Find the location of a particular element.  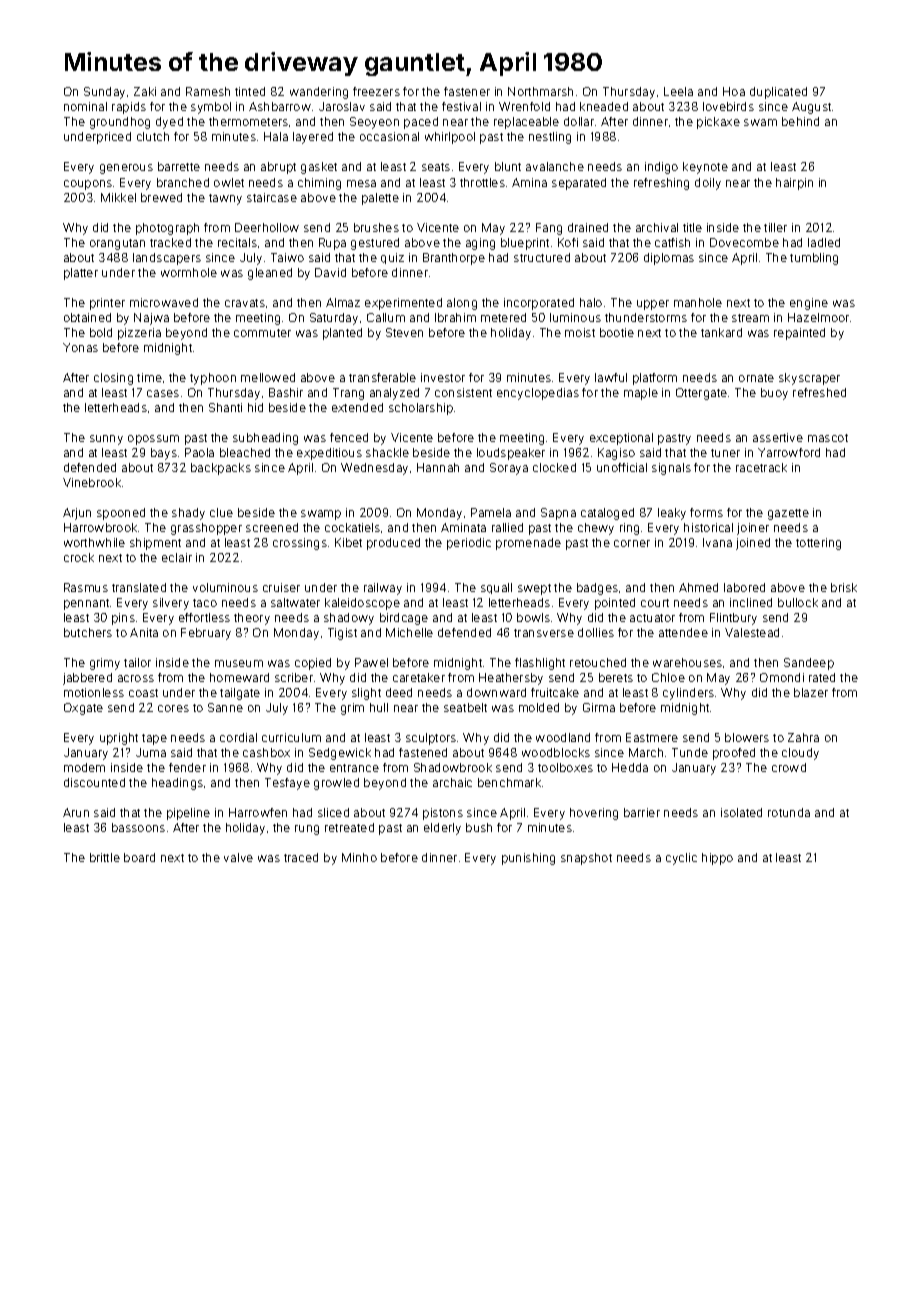

cockatiels is located at coordinates (352, 527).
